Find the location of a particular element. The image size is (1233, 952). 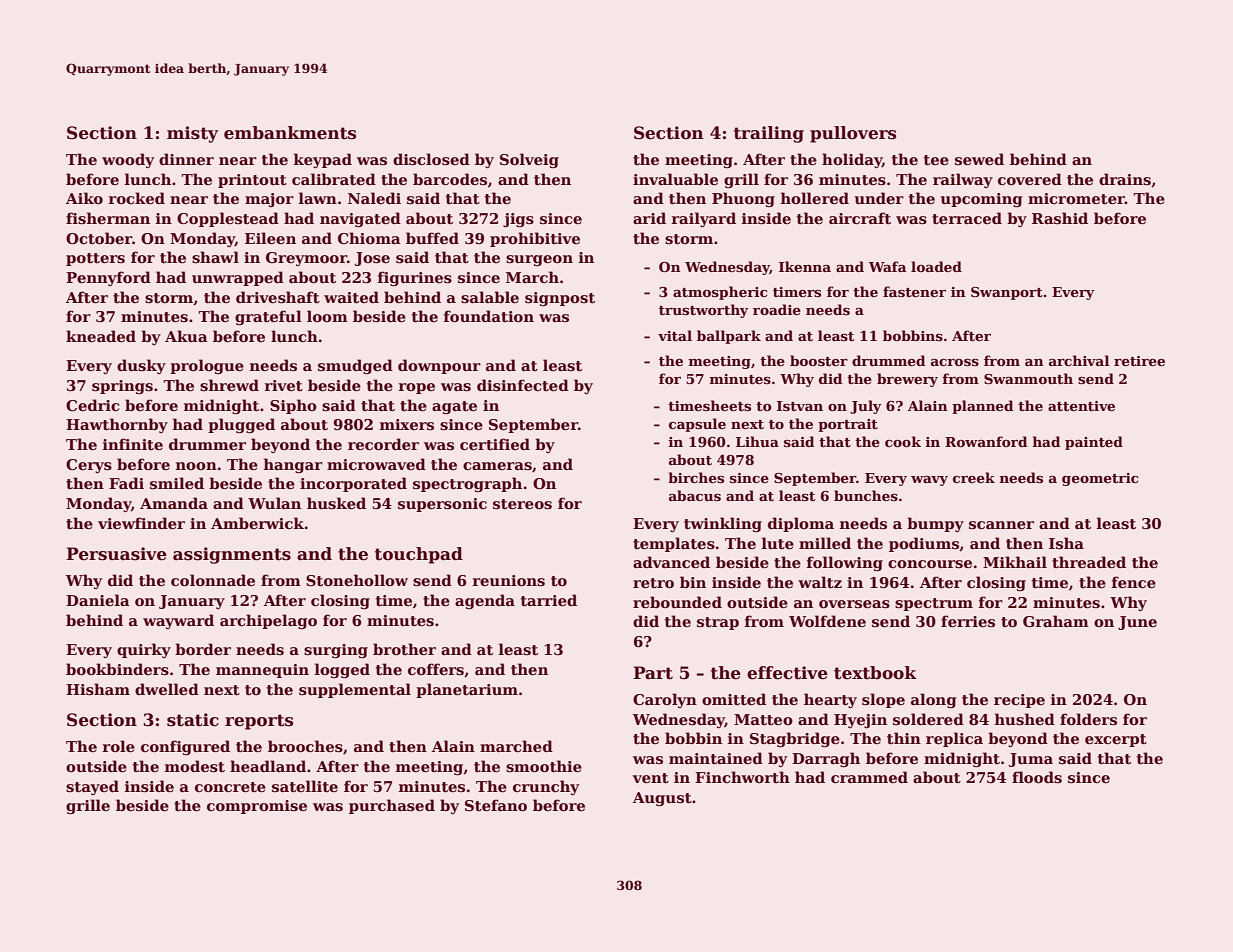

embankments is located at coordinates (290, 133).
